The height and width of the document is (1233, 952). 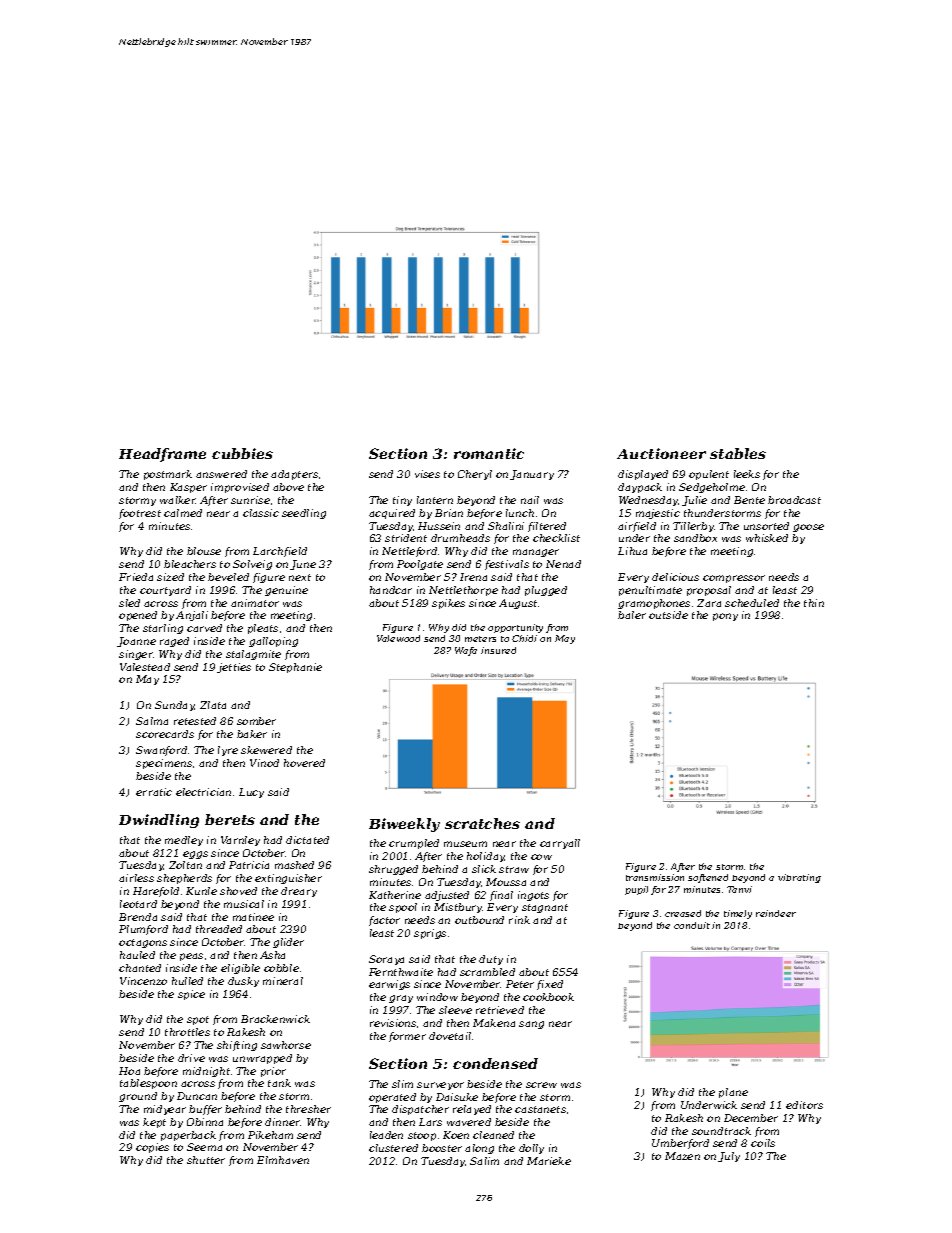 I want to click on museum, so click(x=465, y=844).
